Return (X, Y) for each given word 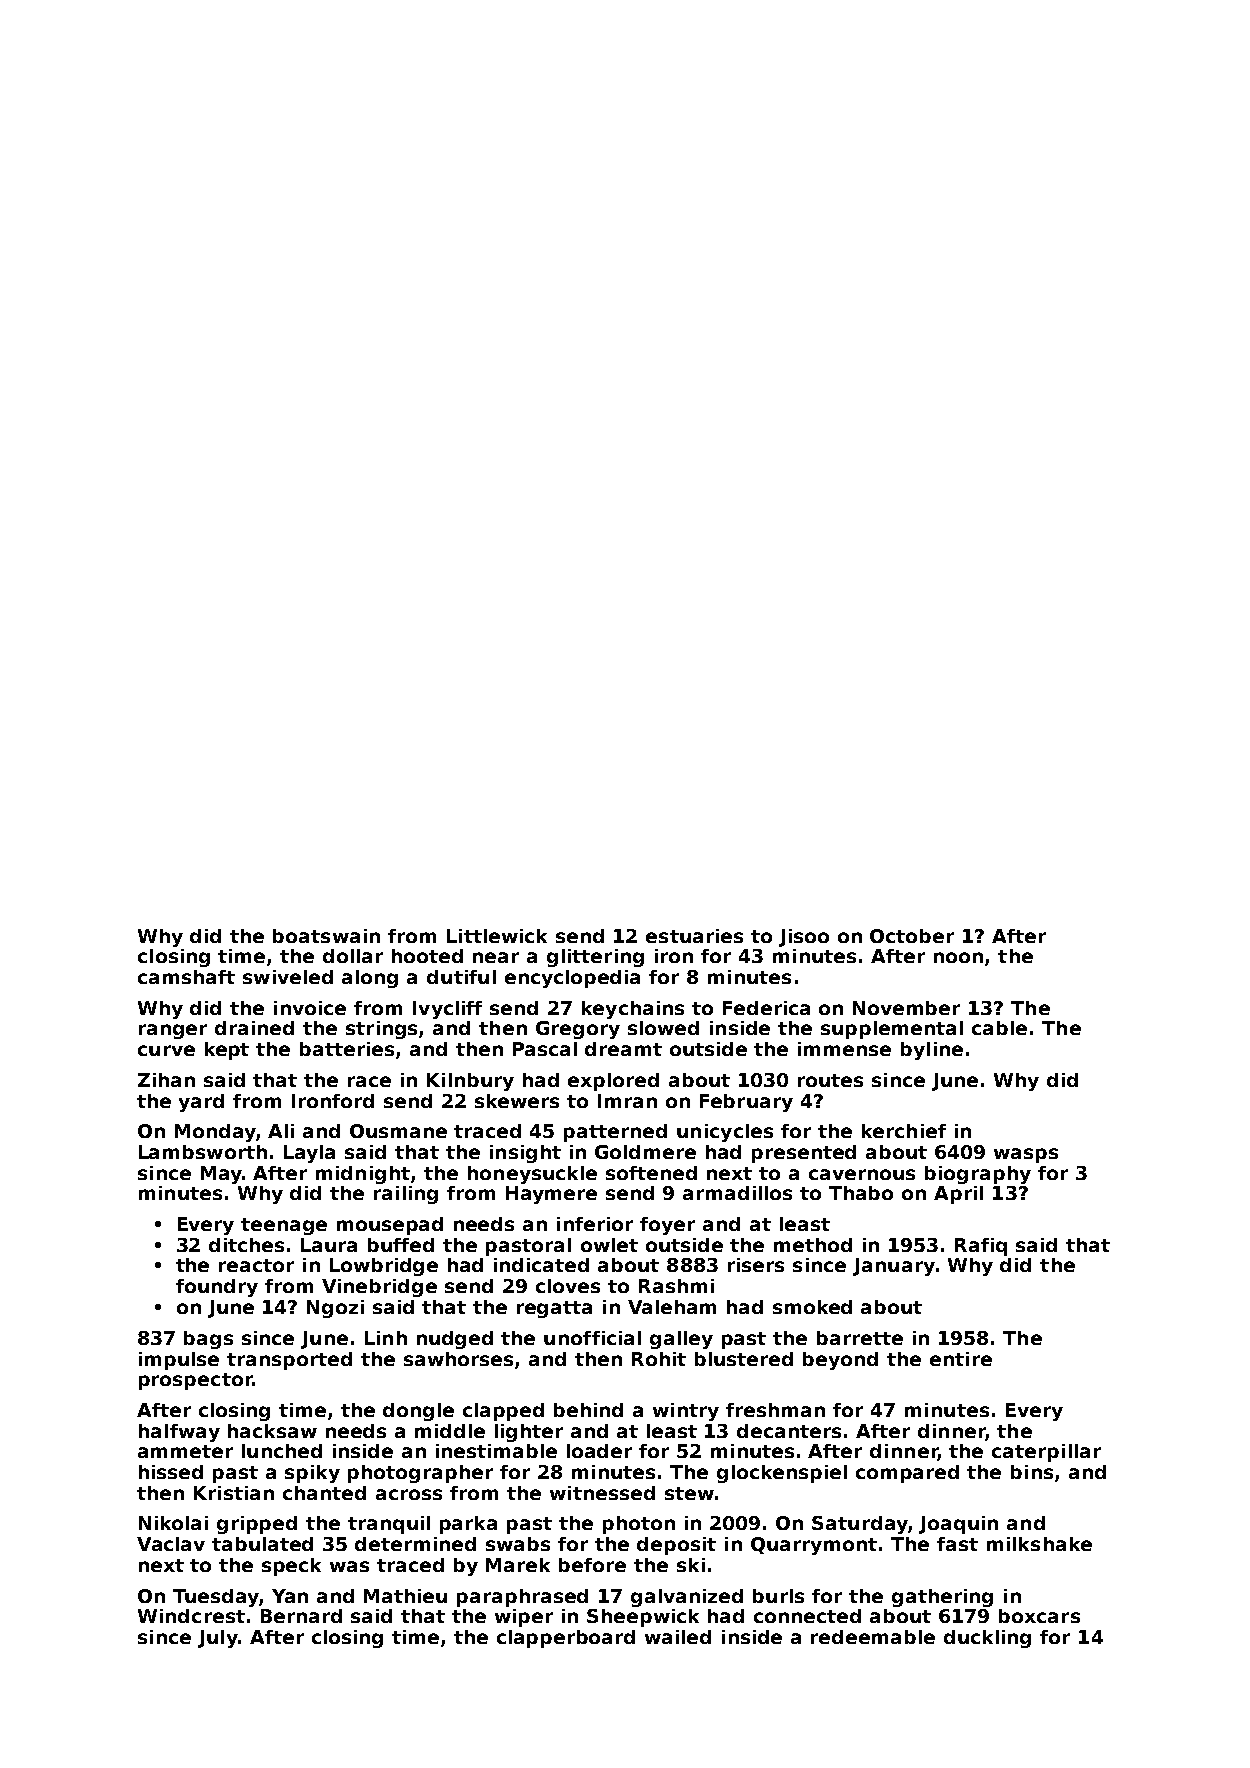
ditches (246, 1245)
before (592, 1565)
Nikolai (173, 1523)
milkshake (1039, 1544)
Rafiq (981, 1247)
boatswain (326, 936)
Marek (518, 1565)
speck (291, 1567)
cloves (568, 1286)
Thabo (861, 1193)
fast (957, 1544)
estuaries (694, 936)
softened (651, 1173)
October (912, 936)
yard (201, 1103)
